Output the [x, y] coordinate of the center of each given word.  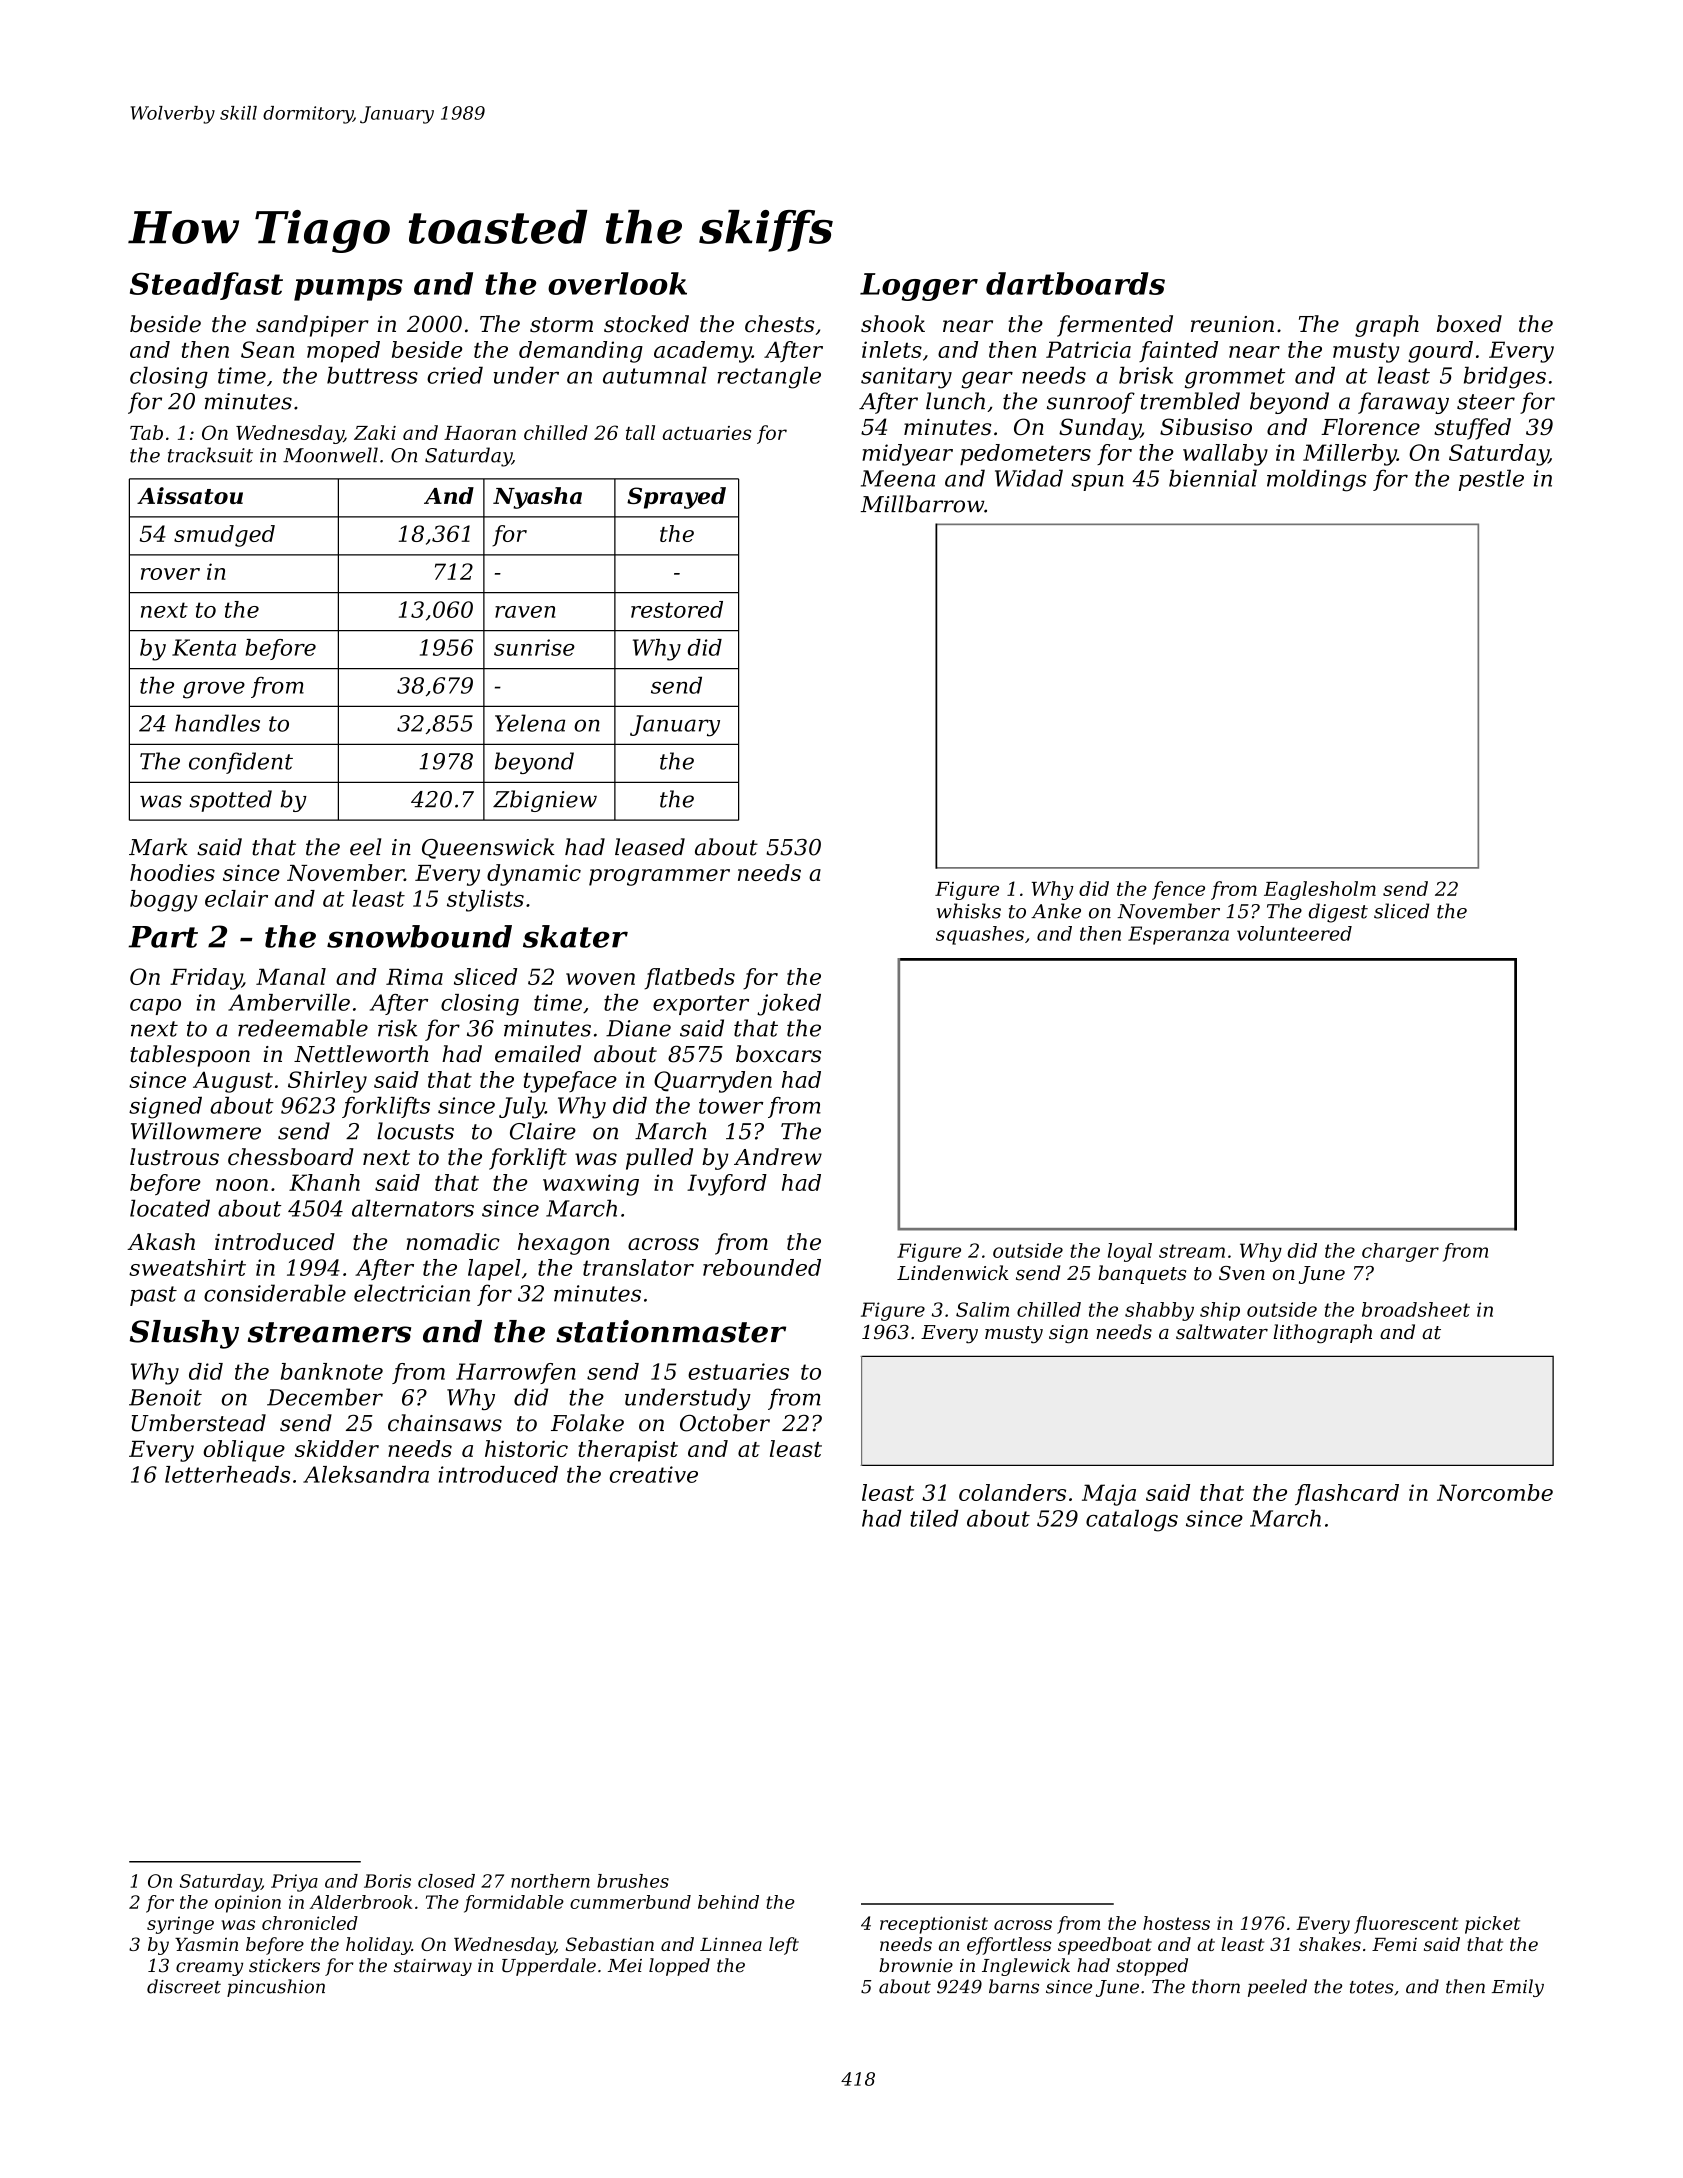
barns [1014, 1986]
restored [677, 609]
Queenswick [488, 848]
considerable [275, 1293]
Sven [1242, 1273]
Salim [982, 1309]
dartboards [1075, 283]
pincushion [276, 1988]
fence [1178, 890]
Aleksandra [366, 1474]
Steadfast [206, 286]
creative [654, 1474]
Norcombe [1495, 1492]
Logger [919, 287]
